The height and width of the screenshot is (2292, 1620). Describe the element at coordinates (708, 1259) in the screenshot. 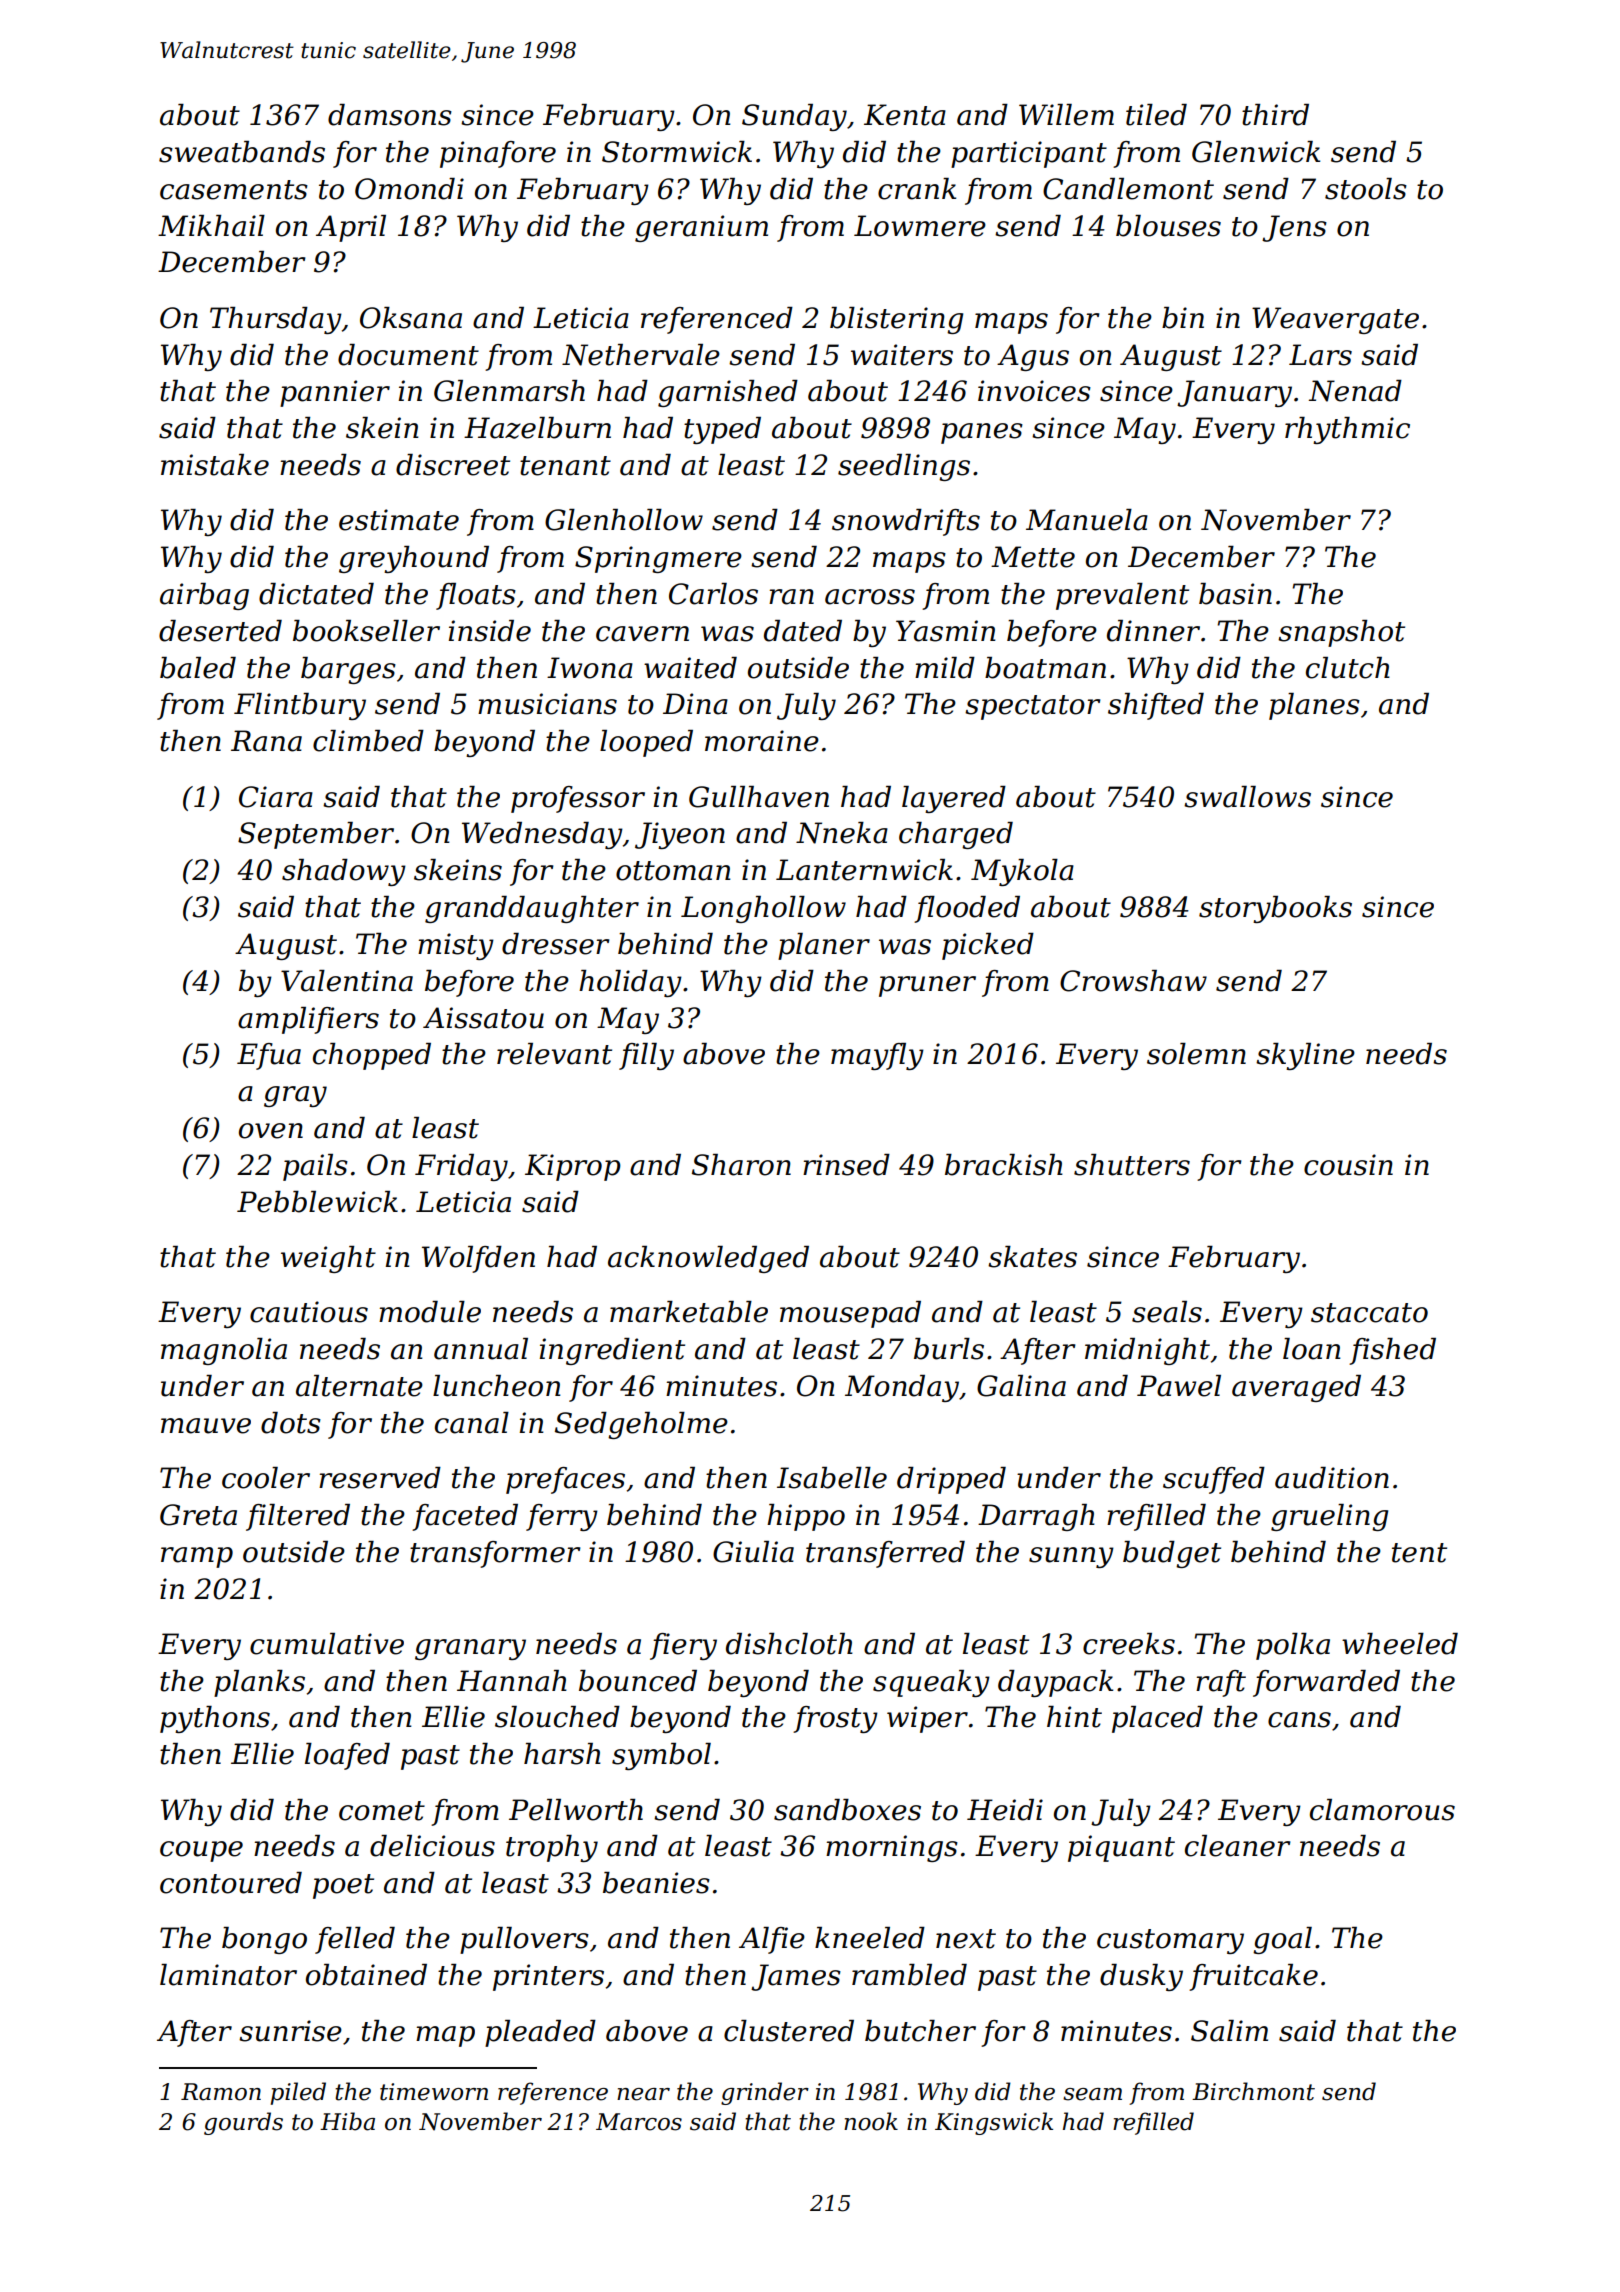

I see `acknowledged` at that location.
